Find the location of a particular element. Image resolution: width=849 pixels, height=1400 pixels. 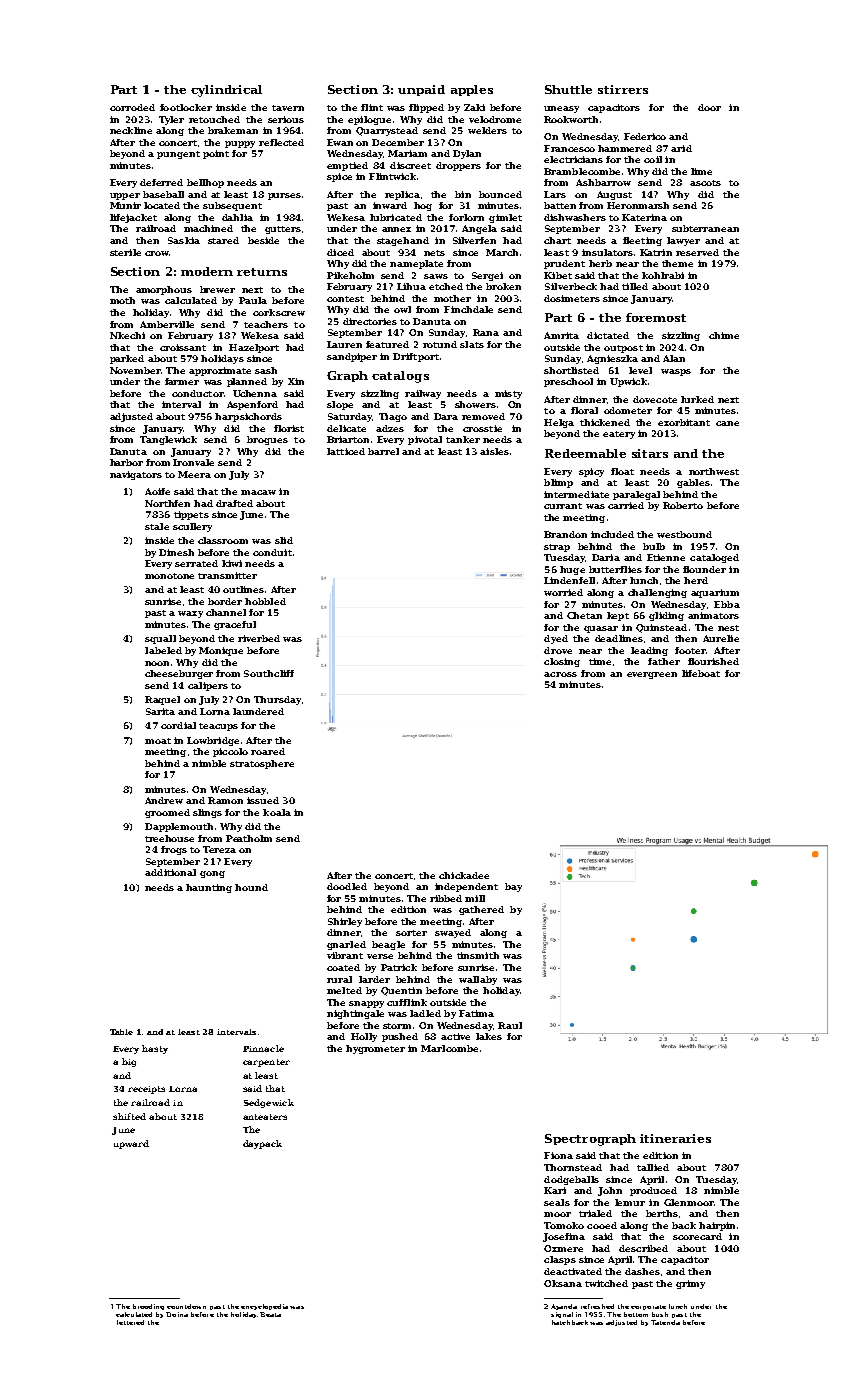

unpaid is located at coordinates (421, 90).
